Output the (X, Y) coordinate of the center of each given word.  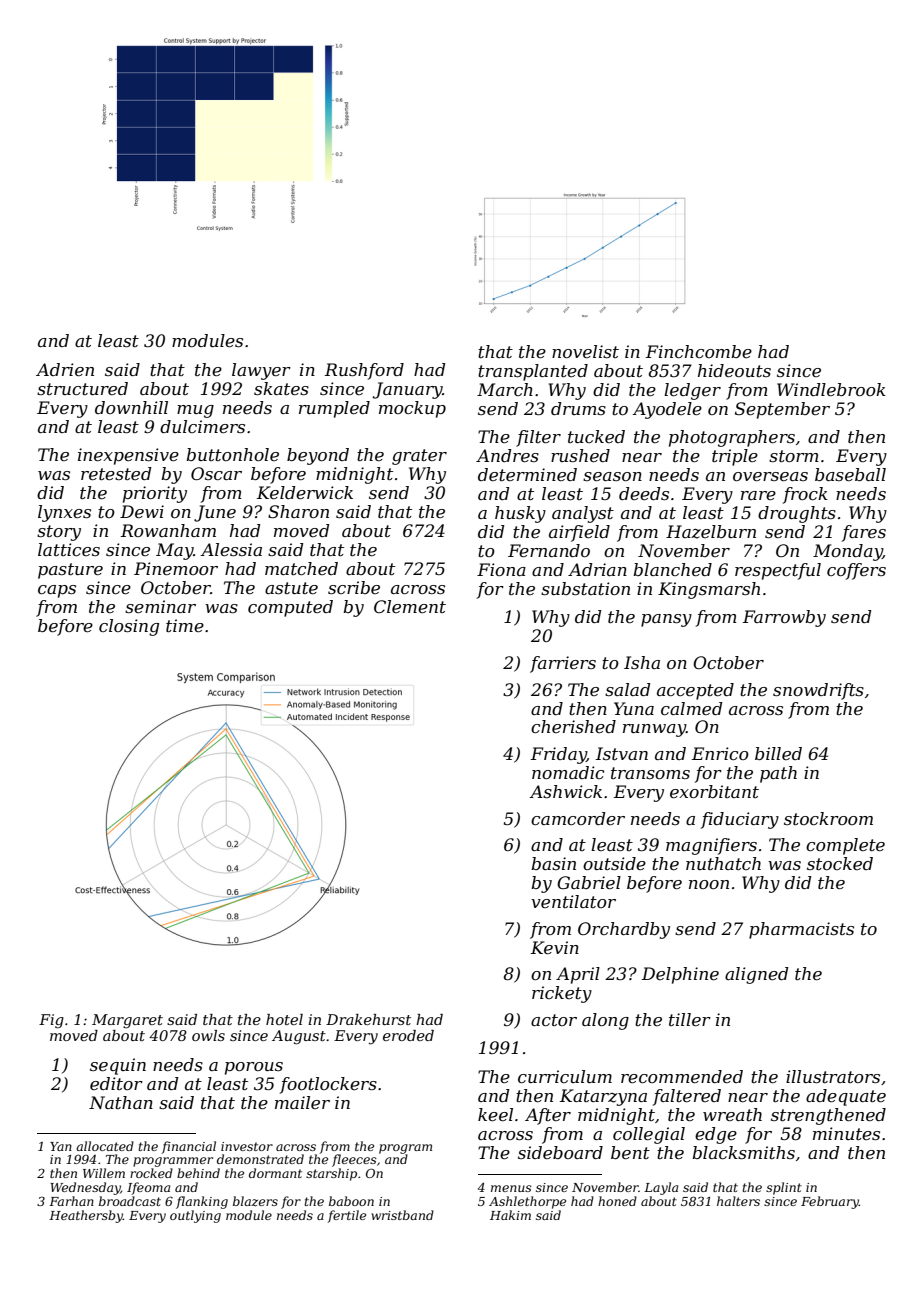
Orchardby (624, 930)
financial (188, 1147)
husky (520, 514)
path (778, 774)
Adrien (65, 369)
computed (290, 608)
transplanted (533, 372)
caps (57, 591)
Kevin (555, 947)
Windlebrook (831, 389)
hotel (284, 1019)
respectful (778, 571)
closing (129, 627)
